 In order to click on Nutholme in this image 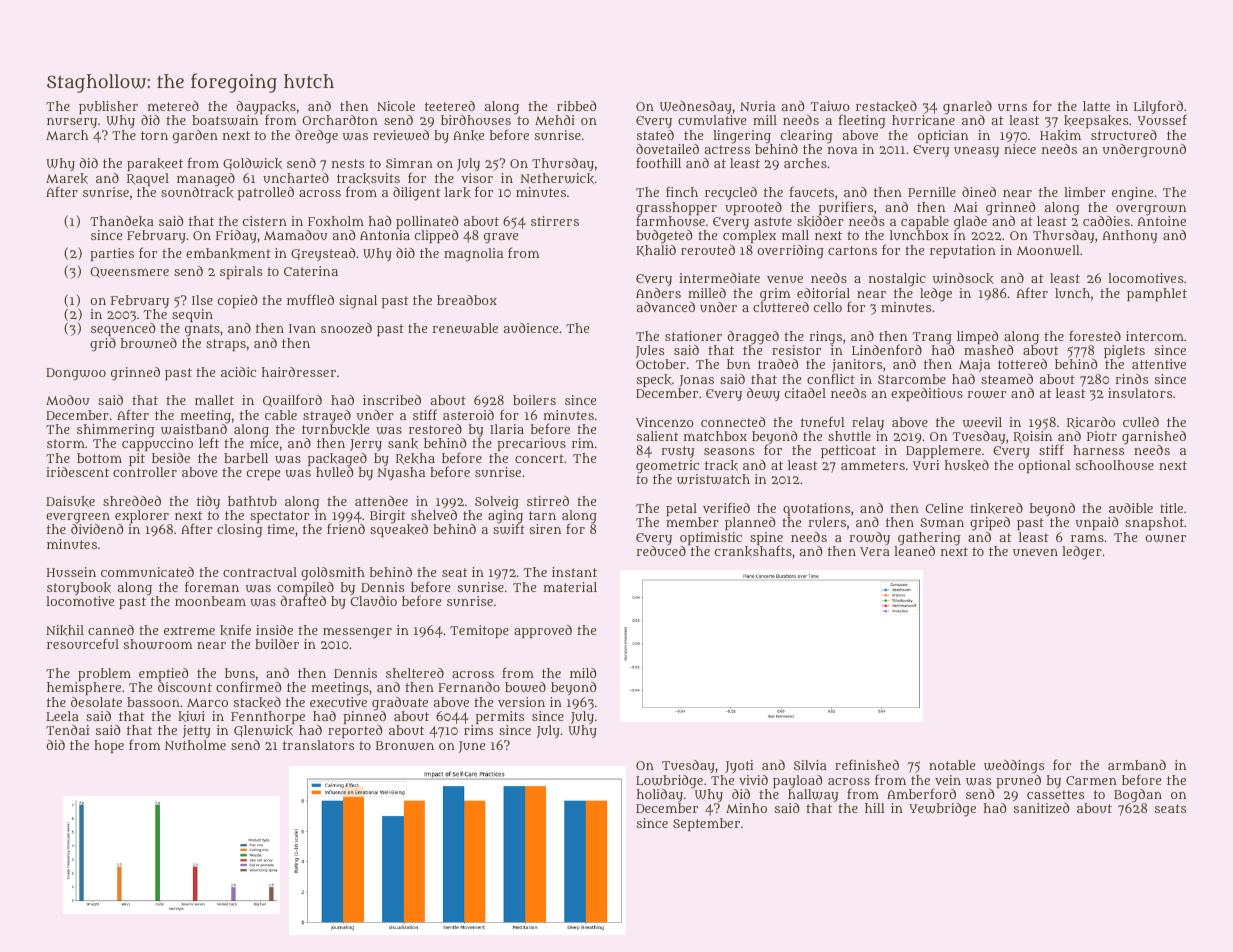, I will do `click(195, 745)`.
